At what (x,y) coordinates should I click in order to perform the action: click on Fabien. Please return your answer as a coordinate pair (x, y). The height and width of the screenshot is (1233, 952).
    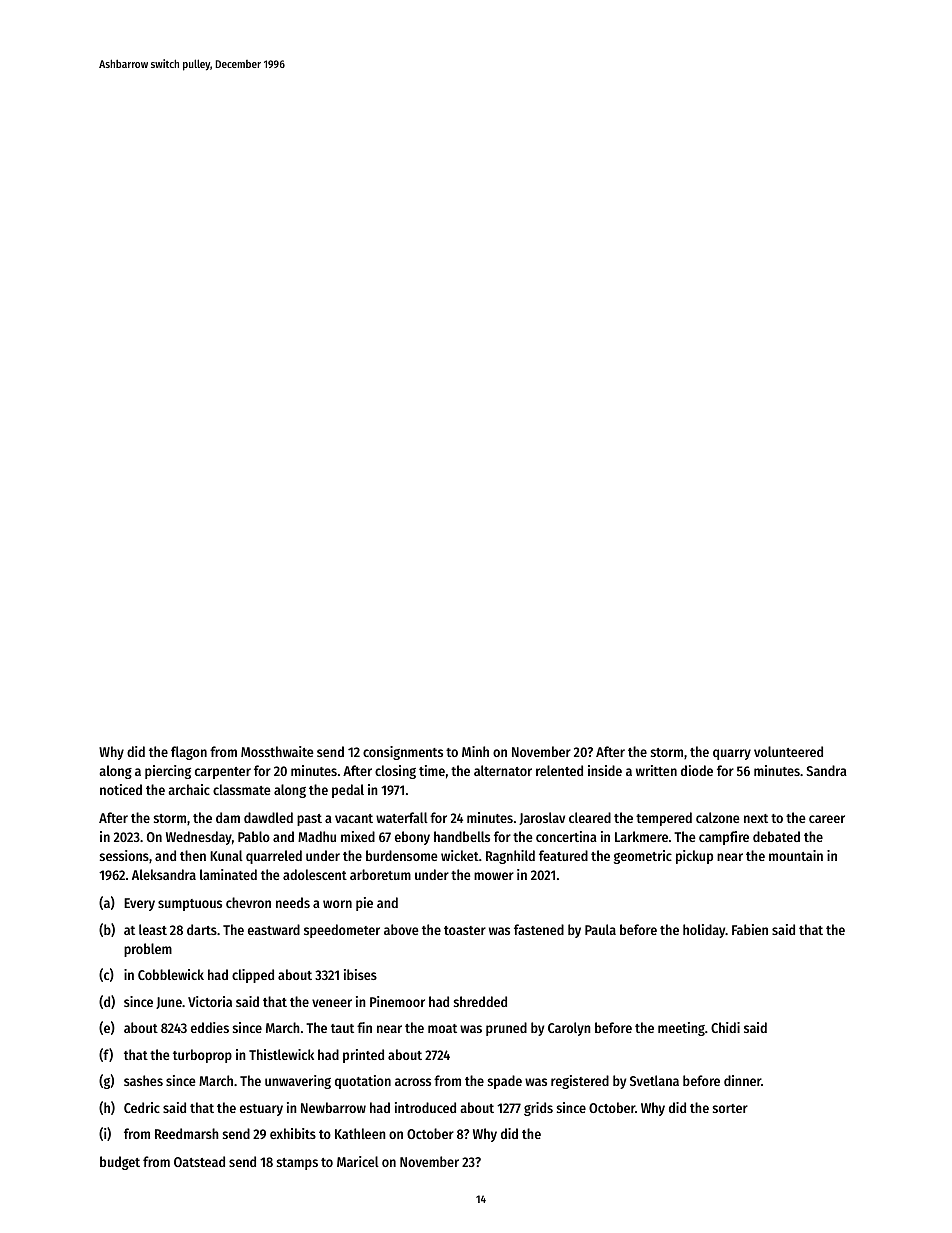
    Looking at the image, I should click on (750, 929).
